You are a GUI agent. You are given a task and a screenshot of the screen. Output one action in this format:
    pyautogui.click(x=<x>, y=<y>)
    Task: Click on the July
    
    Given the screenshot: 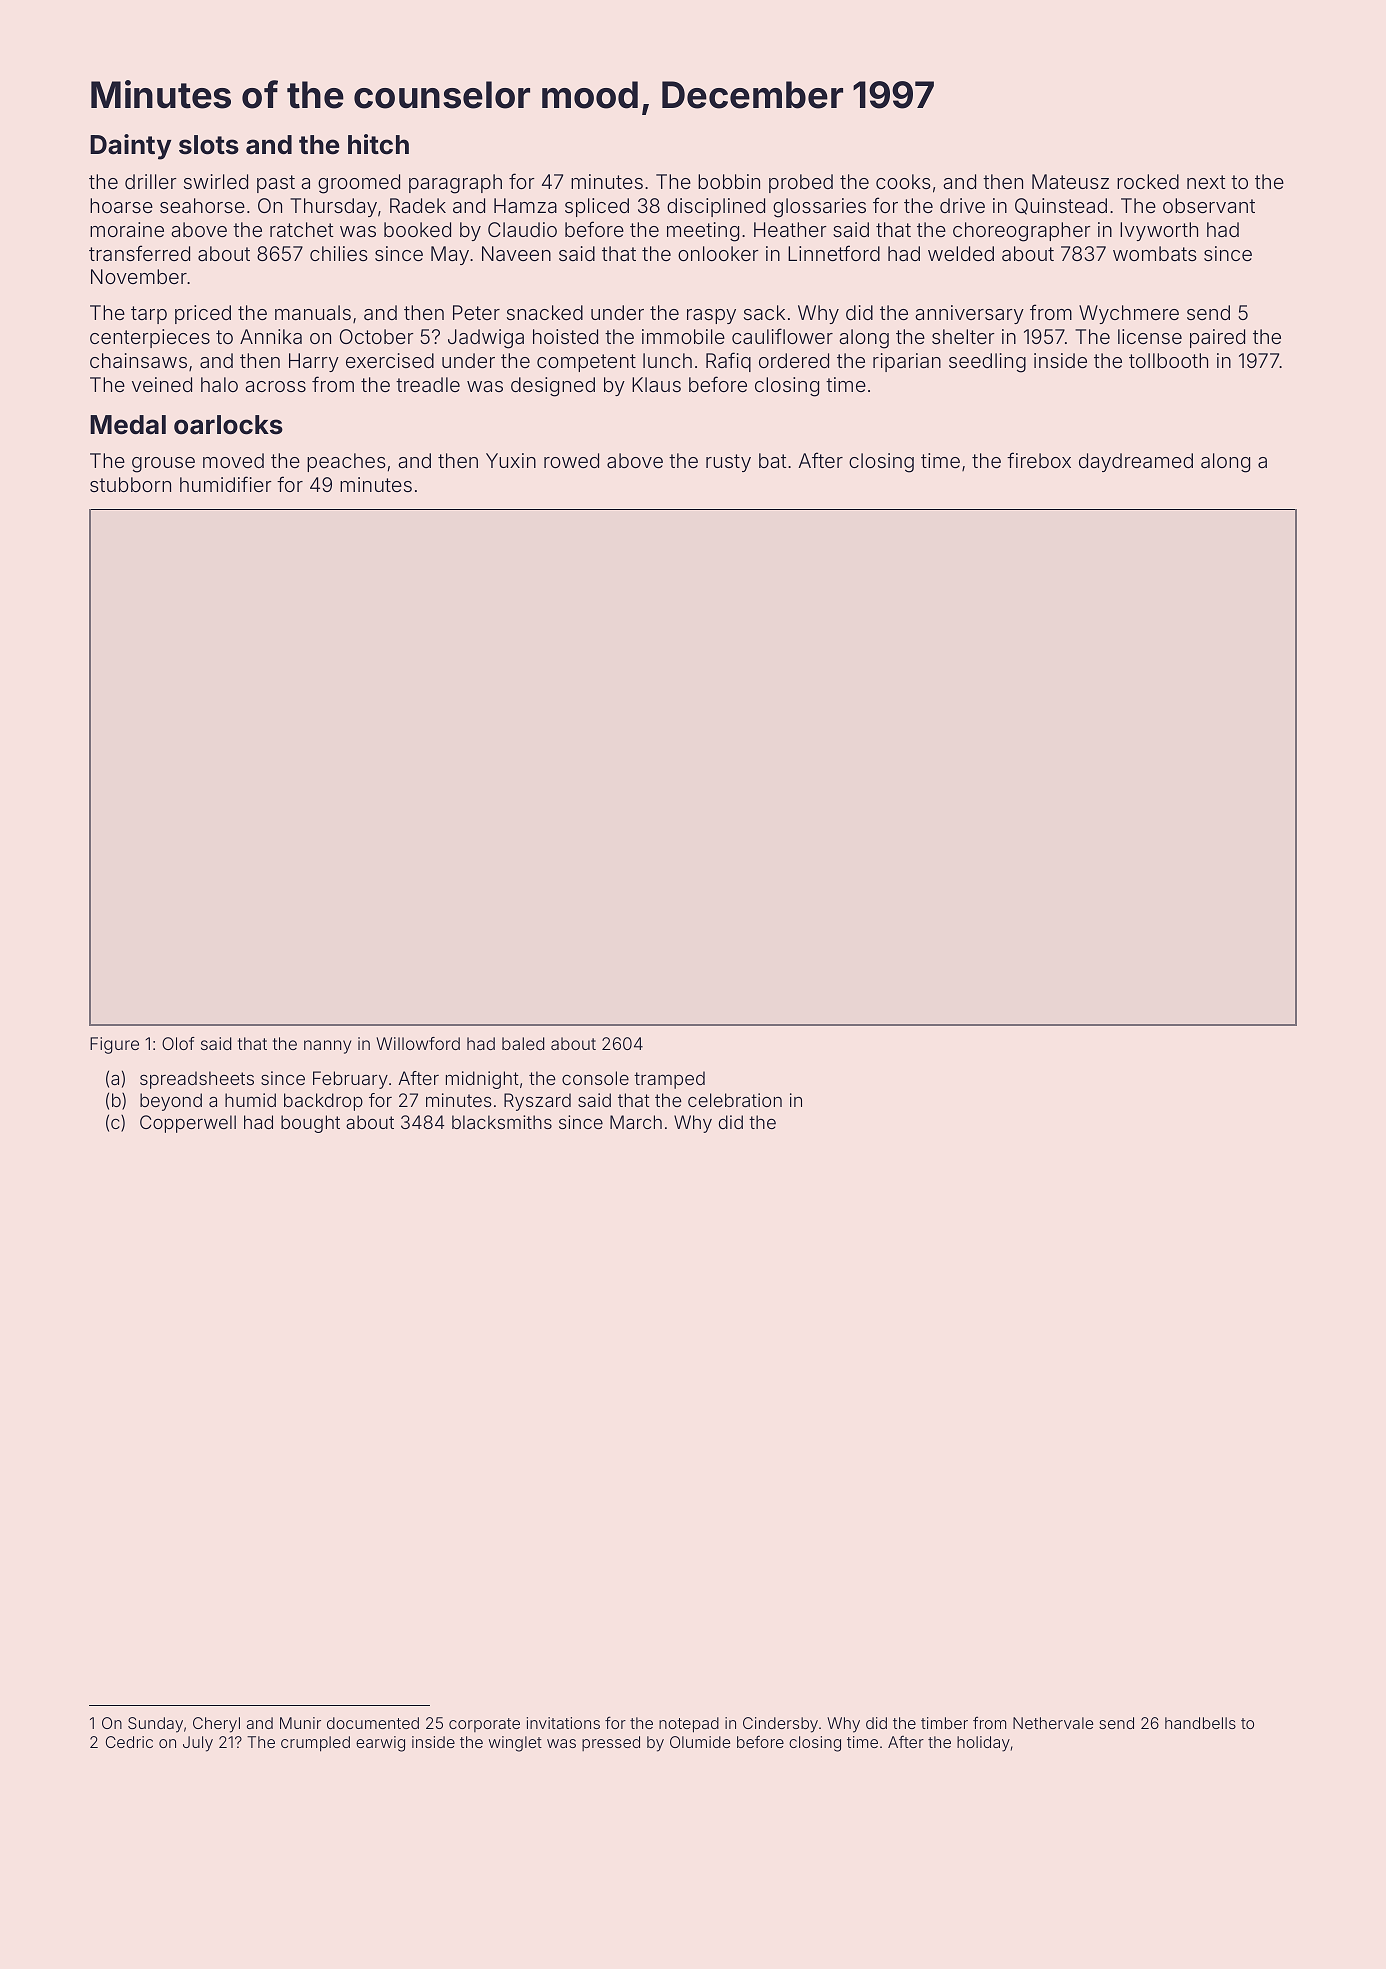 What is the action you would take?
    pyautogui.click(x=198, y=1744)
